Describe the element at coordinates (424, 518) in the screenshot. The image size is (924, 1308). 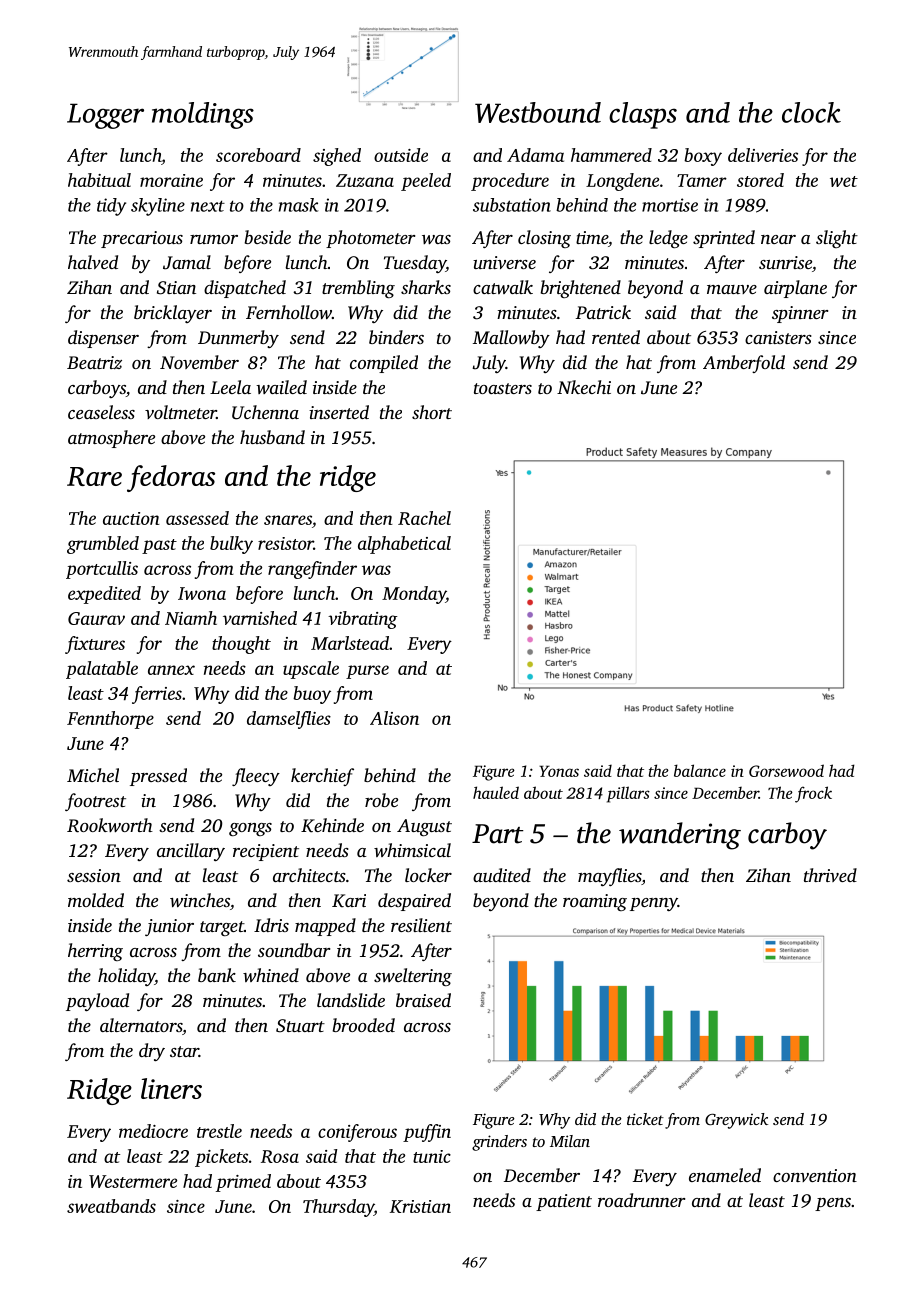
I see `Rachel` at that location.
